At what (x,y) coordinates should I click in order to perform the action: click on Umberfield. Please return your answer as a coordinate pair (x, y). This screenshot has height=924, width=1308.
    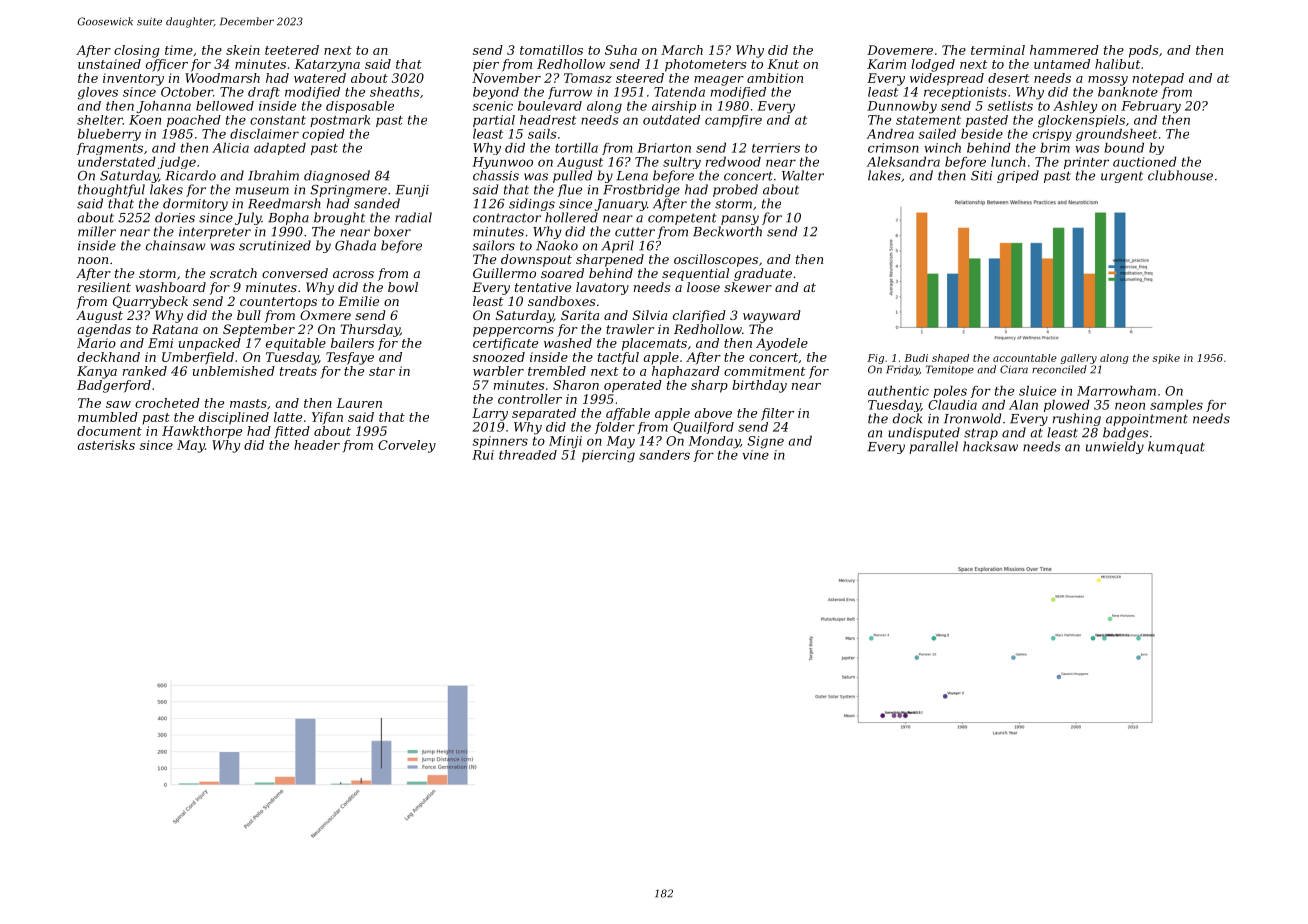
    Looking at the image, I should click on (198, 358).
